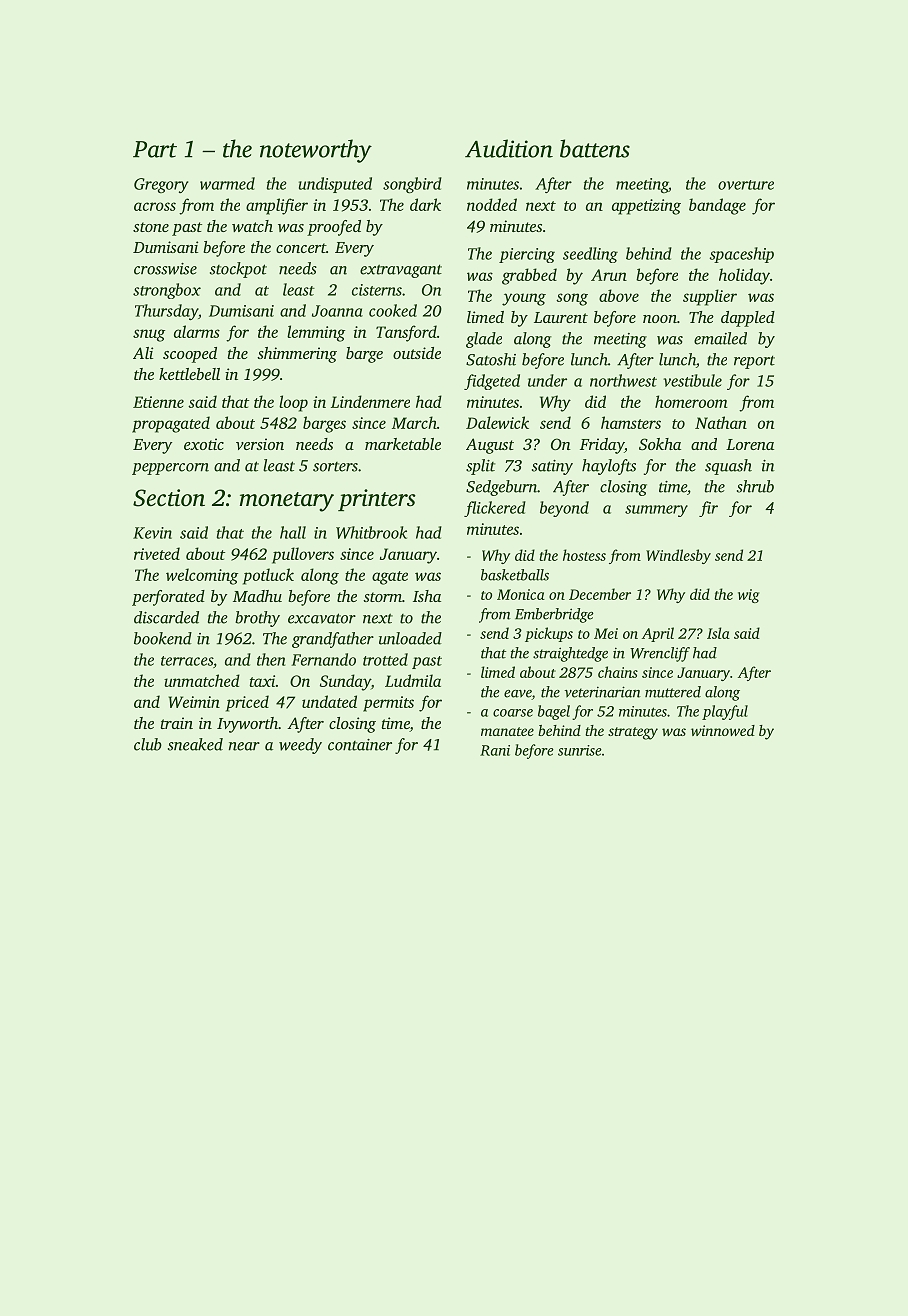  I want to click on appetizing, so click(646, 207).
